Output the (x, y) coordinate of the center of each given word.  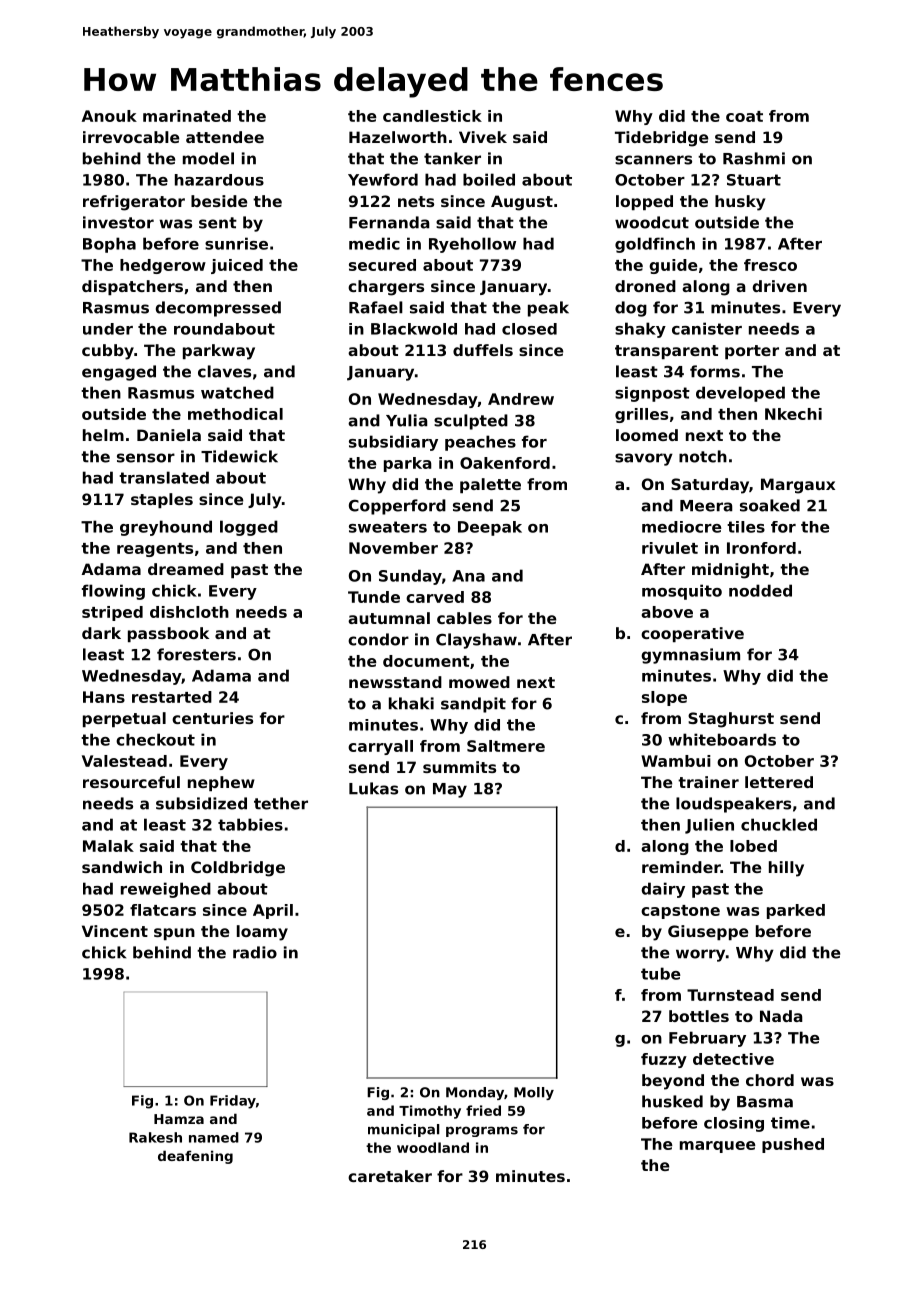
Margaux (798, 486)
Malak (108, 846)
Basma (765, 1102)
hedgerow (163, 266)
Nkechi (793, 414)
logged (249, 528)
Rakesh (155, 1137)
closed (529, 329)
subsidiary (393, 443)
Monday (475, 1093)
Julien (709, 826)
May (450, 790)
